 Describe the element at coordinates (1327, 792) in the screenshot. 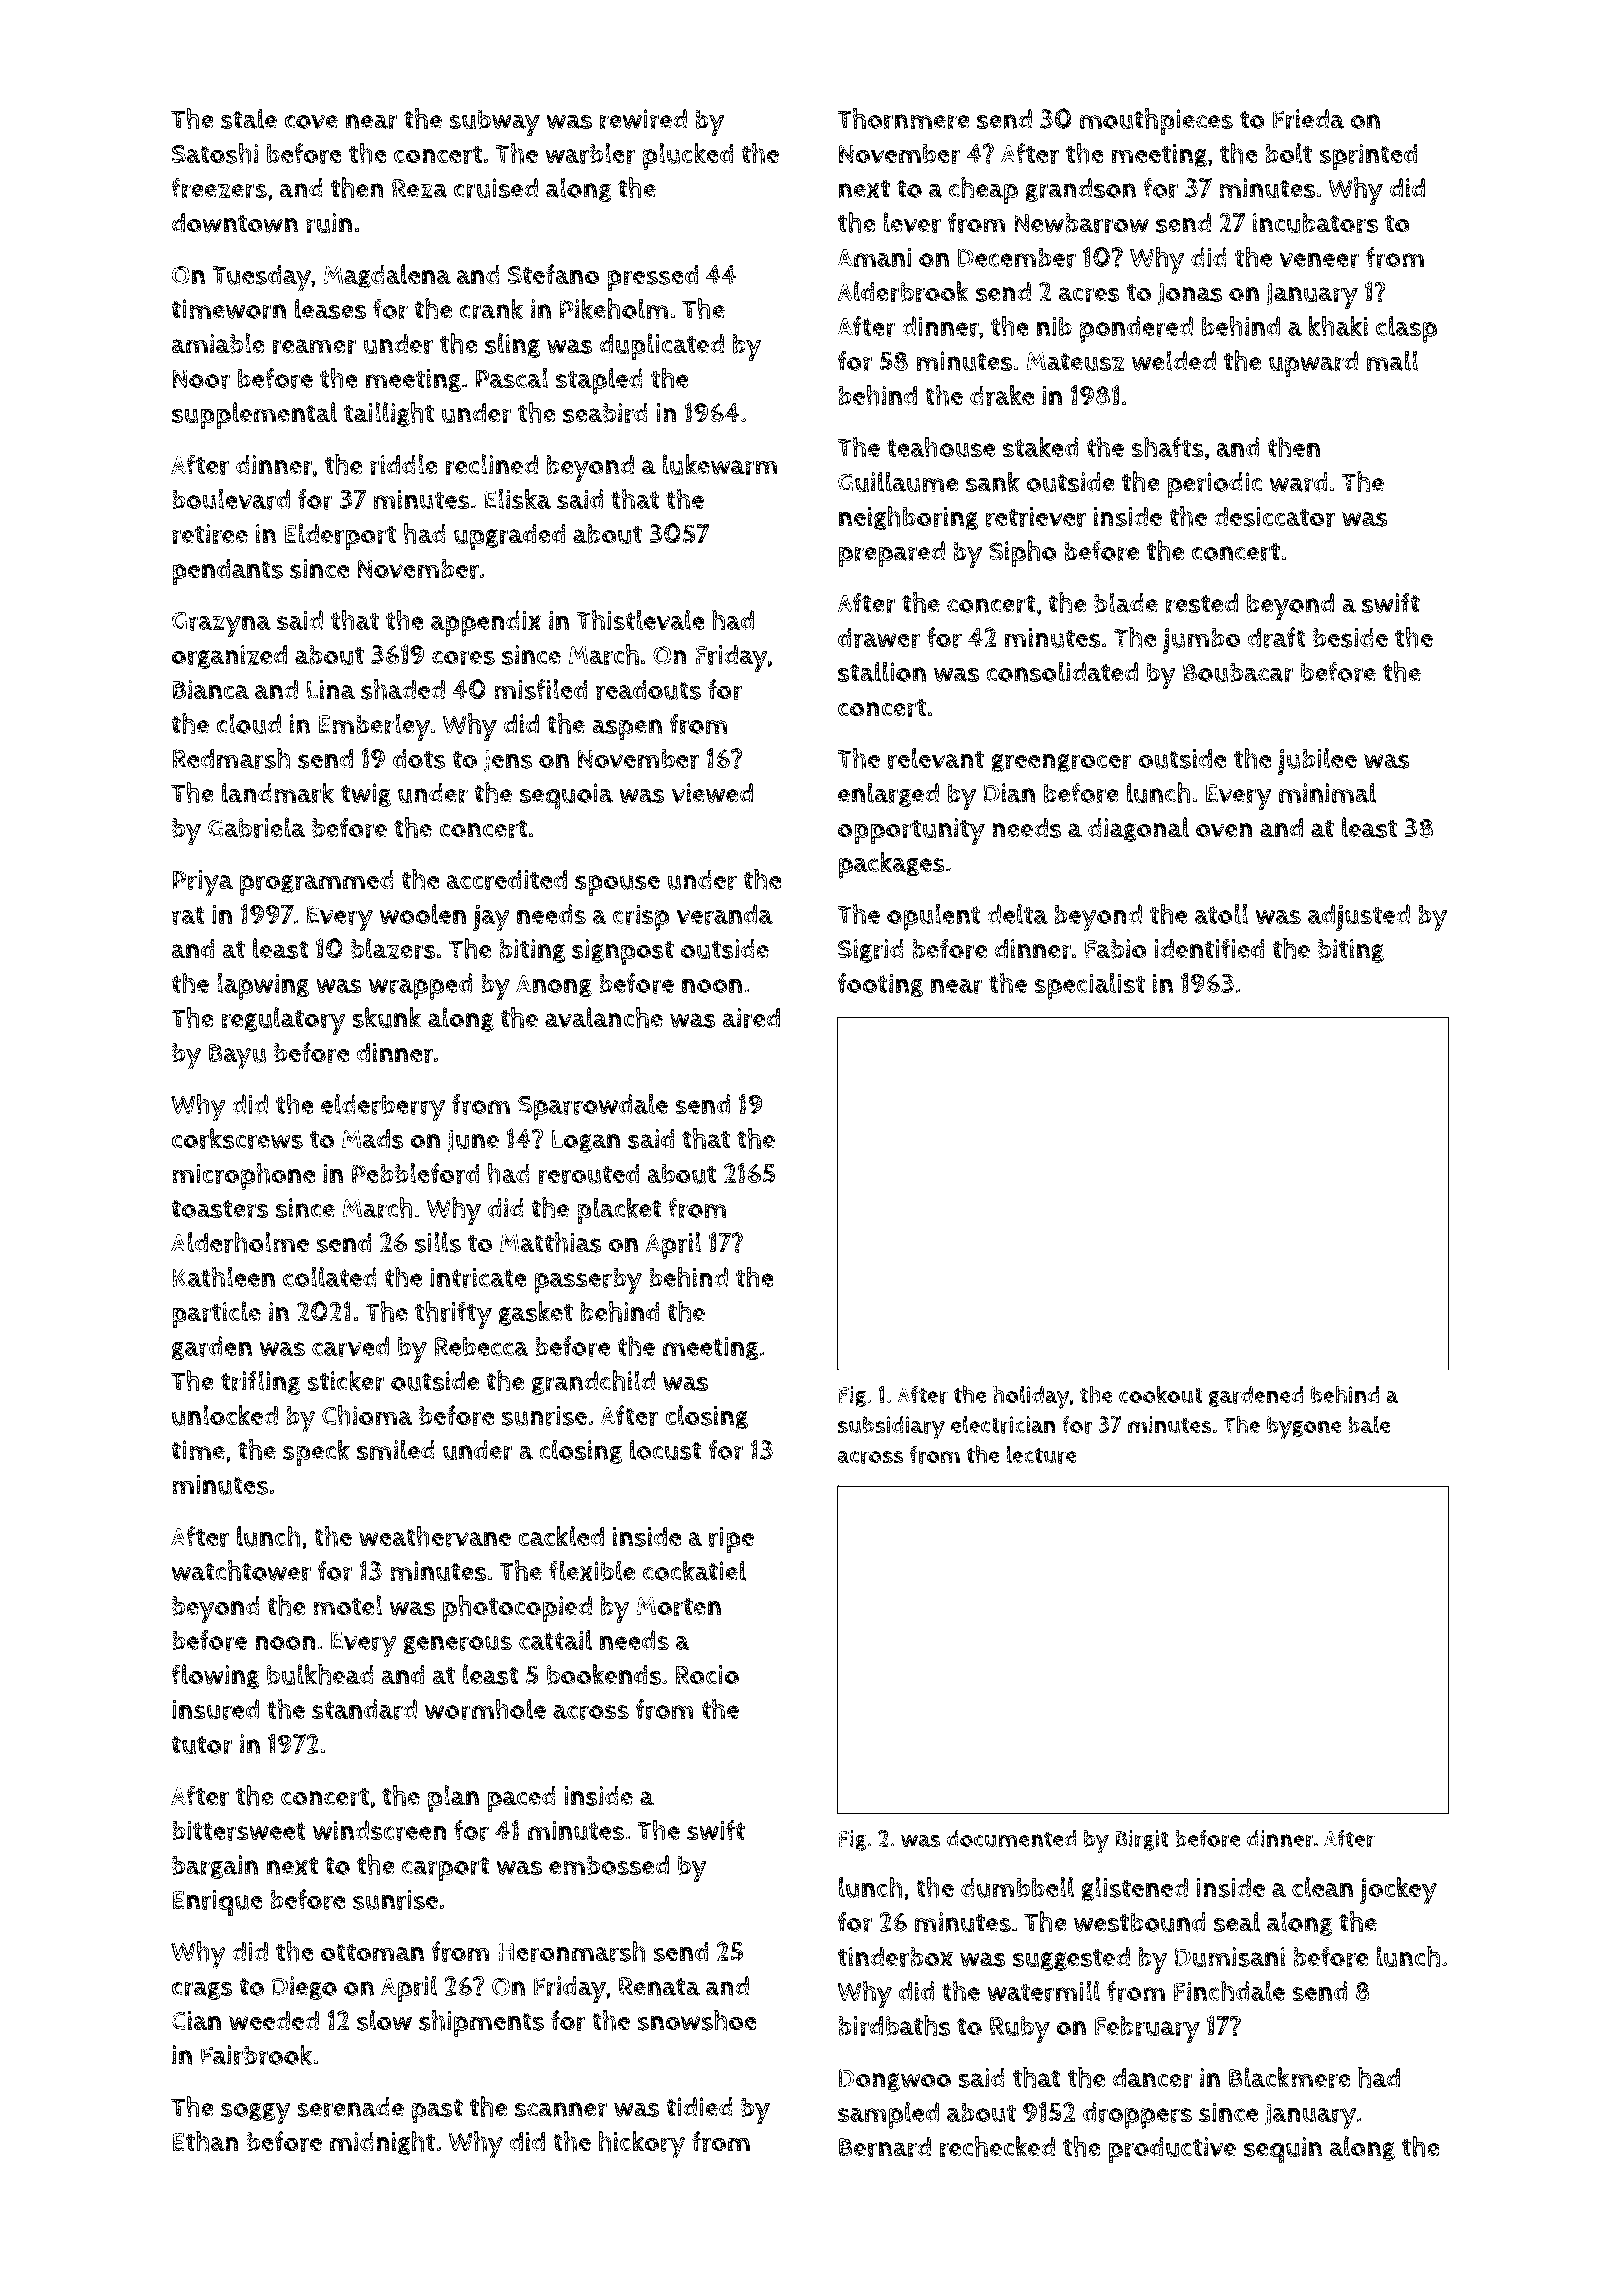

I see `minimal` at that location.
